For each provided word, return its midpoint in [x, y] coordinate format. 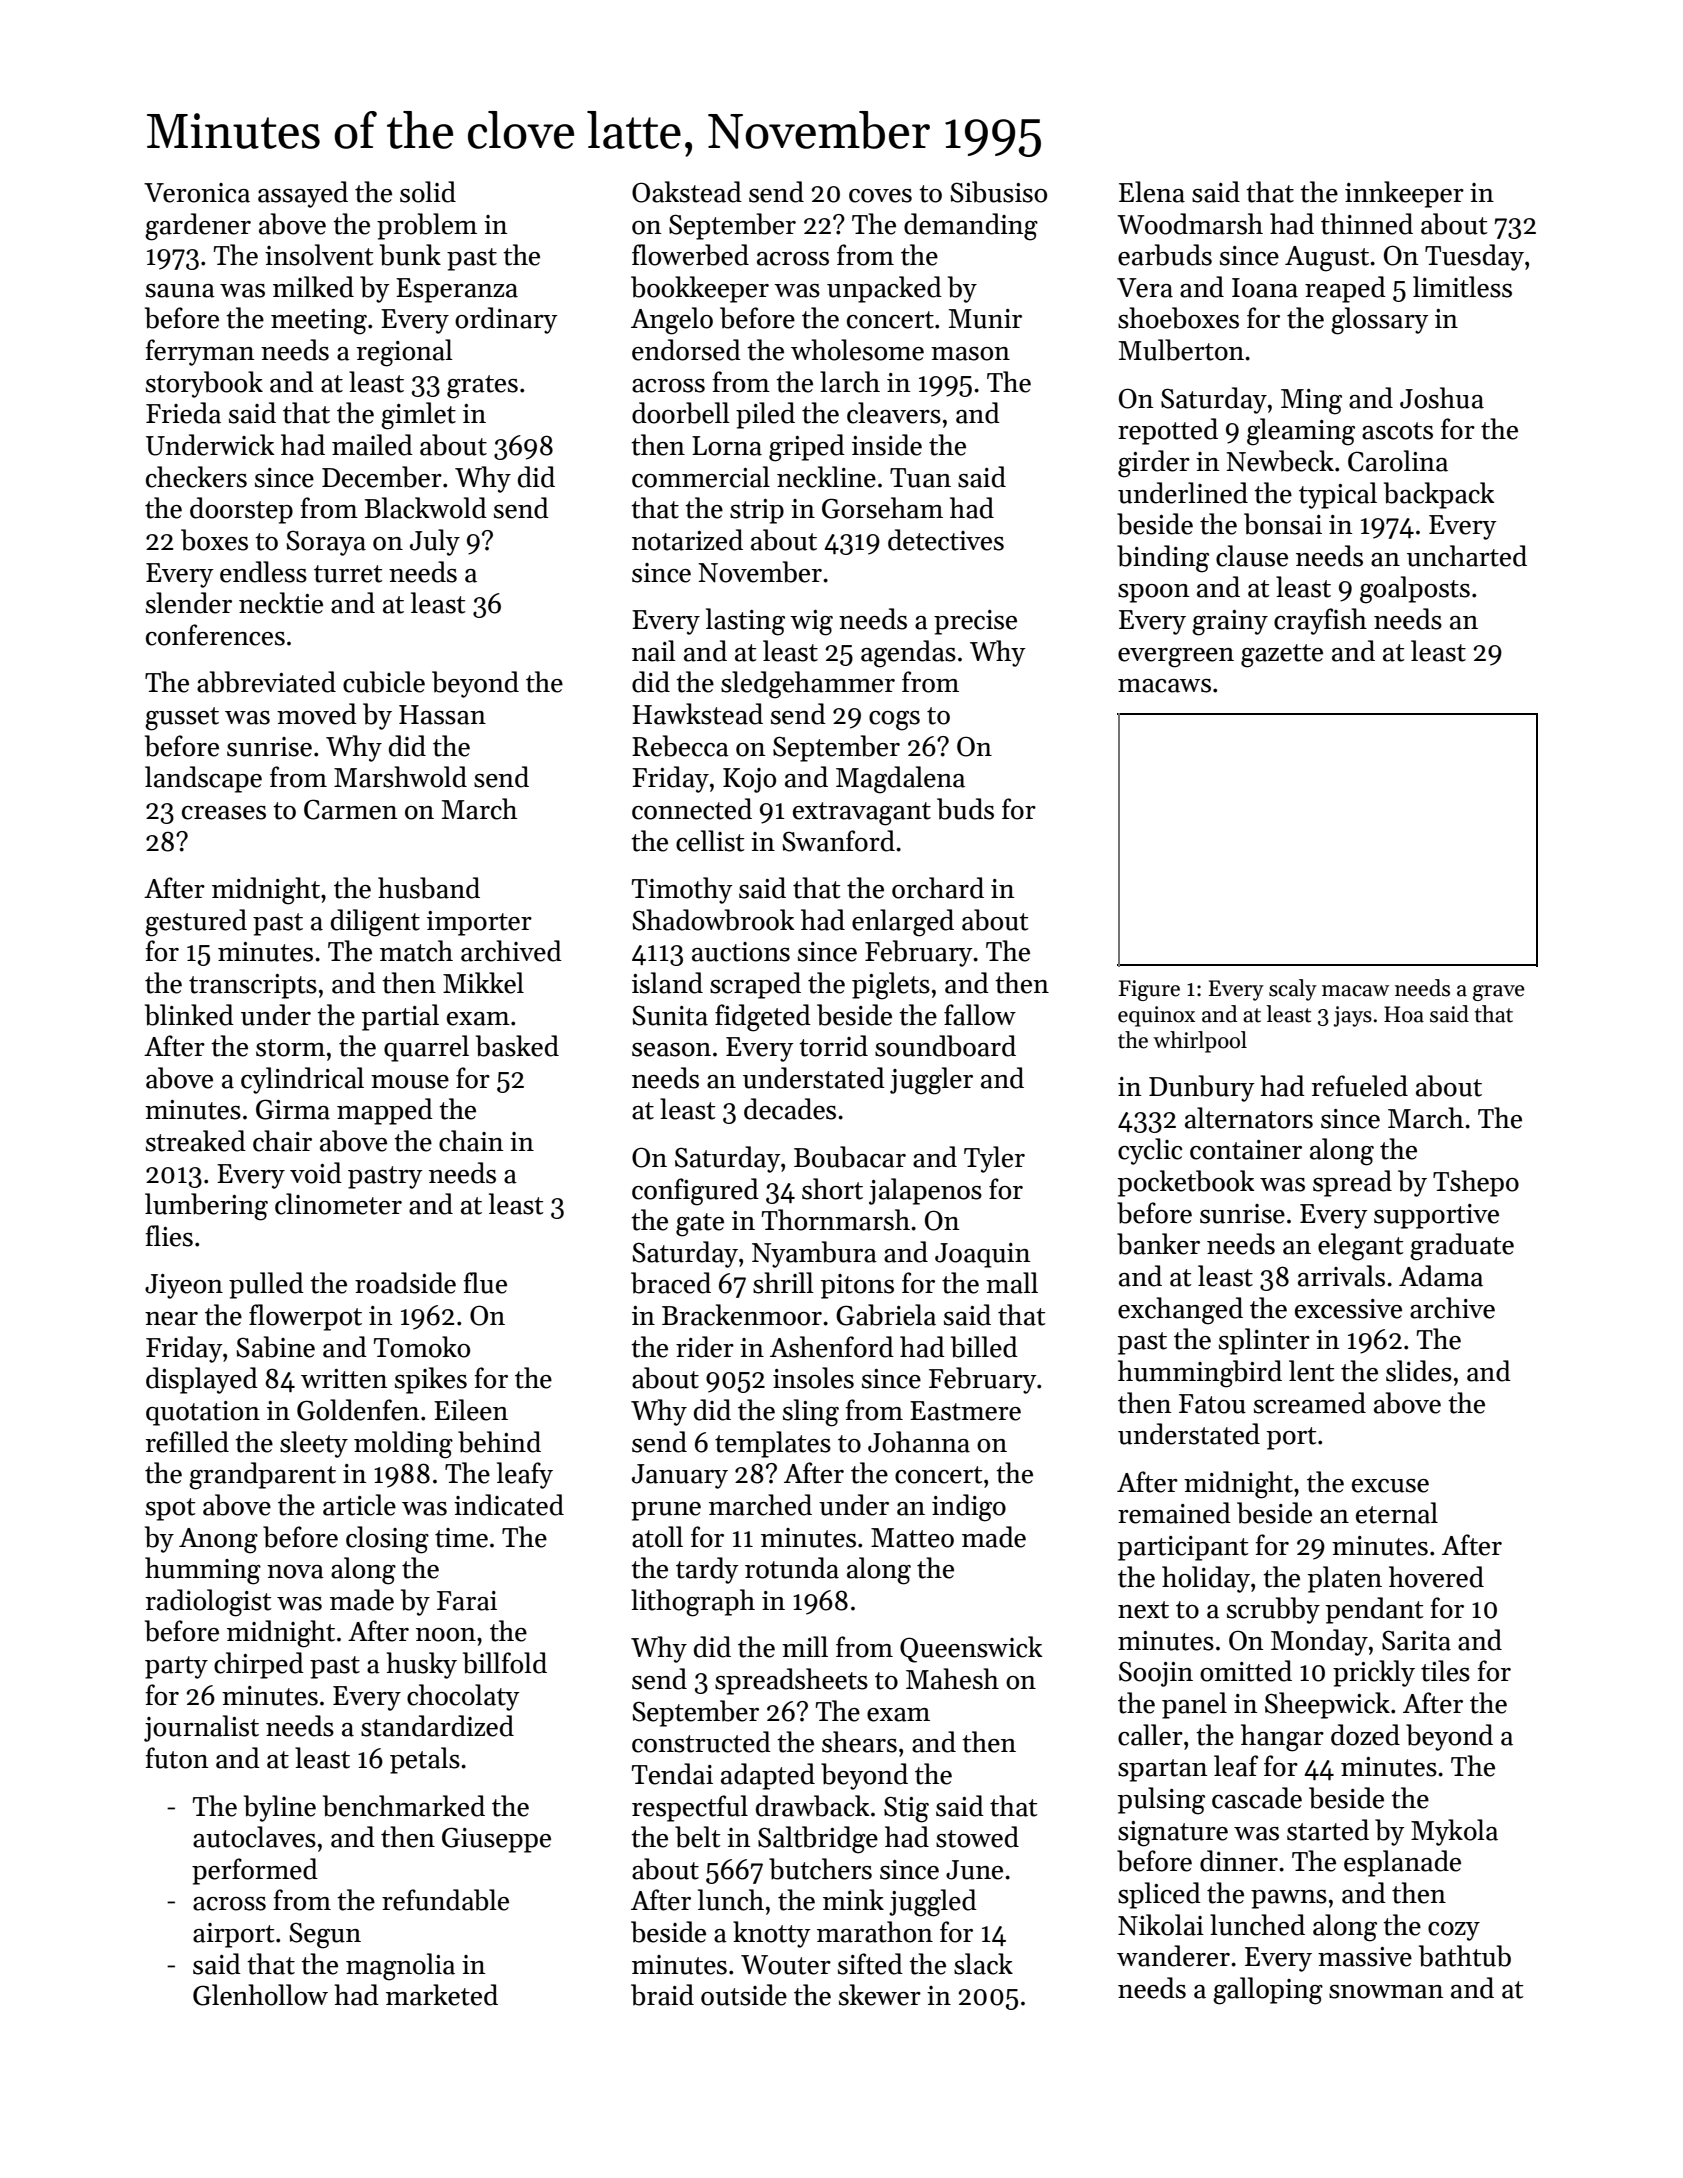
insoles [813, 1378]
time [461, 1538]
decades [790, 1109]
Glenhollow [260, 1995]
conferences [215, 635]
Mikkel [483, 983]
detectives [946, 540]
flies [169, 1236]
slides [1419, 1371]
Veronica [197, 193]
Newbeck [1280, 461]
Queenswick [971, 1649]
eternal [1397, 1513]
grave [1499, 993]
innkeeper [1404, 194]
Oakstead [687, 192]
